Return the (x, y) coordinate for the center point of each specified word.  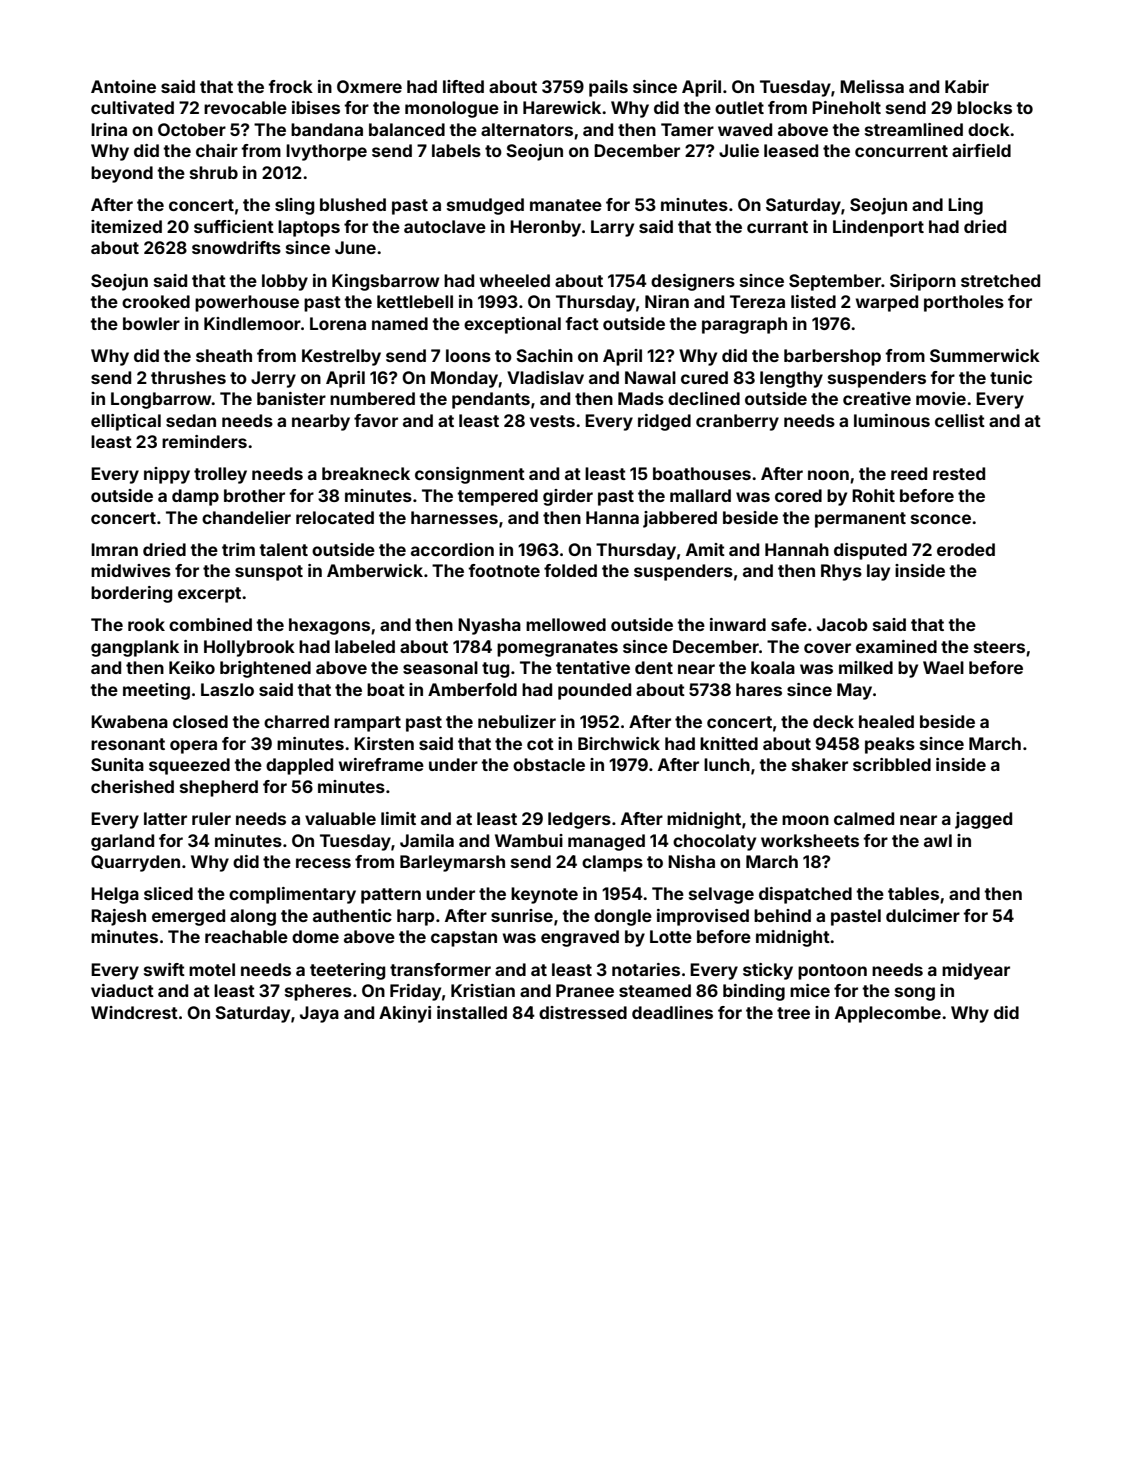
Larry (612, 228)
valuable (340, 818)
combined (210, 624)
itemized (126, 226)
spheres (318, 992)
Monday (464, 379)
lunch (727, 764)
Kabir (967, 86)
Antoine (123, 86)
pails (608, 88)
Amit (705, 549)
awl (938, 840)
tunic (1011, 377)
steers (999, 647)
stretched (1000, 280)
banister (291, 398)
